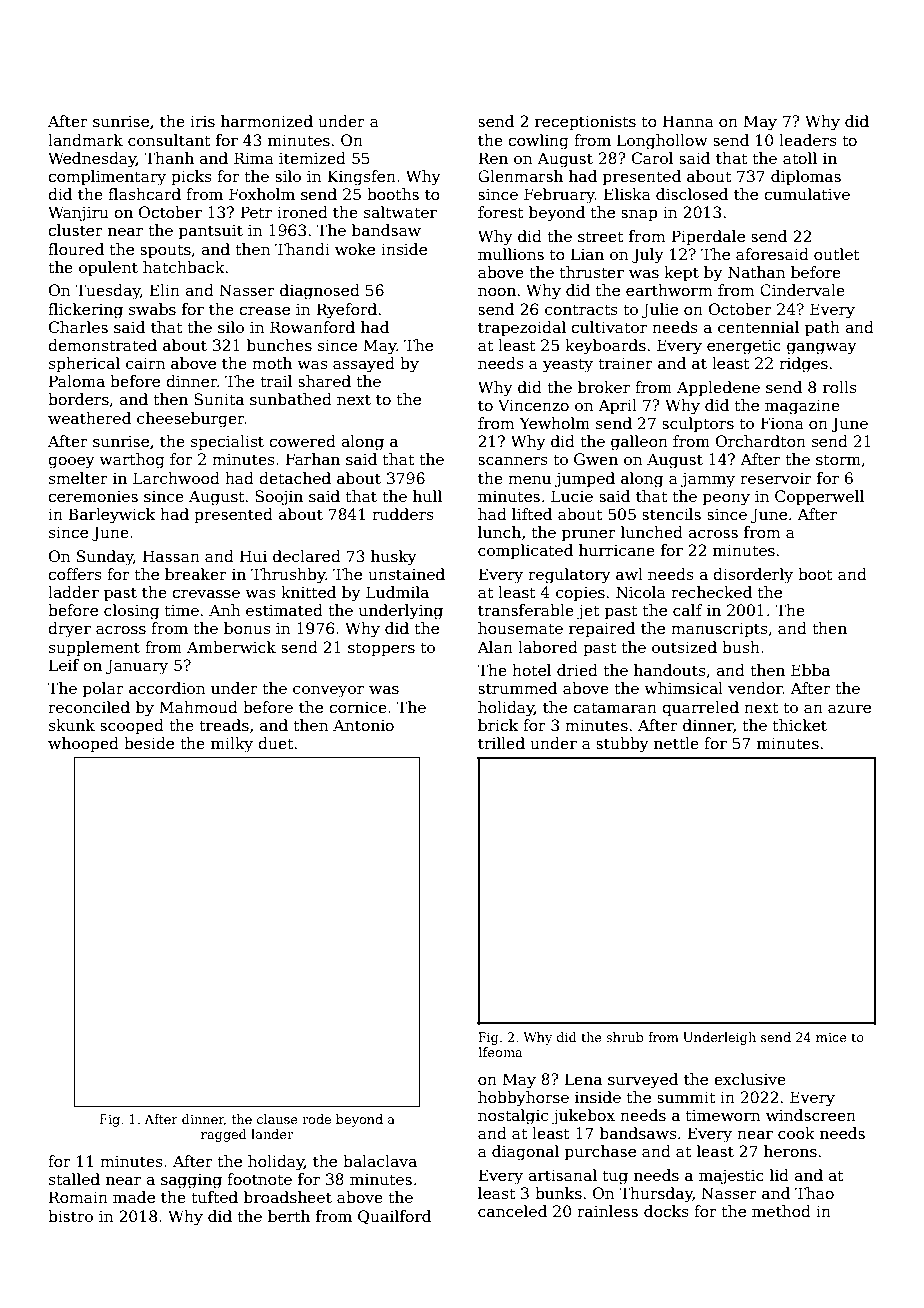 This image has width=924, height=1308. What do you see at coordinates (831, 1037) in the image?
I see `mice` at bounding box center [831, 1037].
